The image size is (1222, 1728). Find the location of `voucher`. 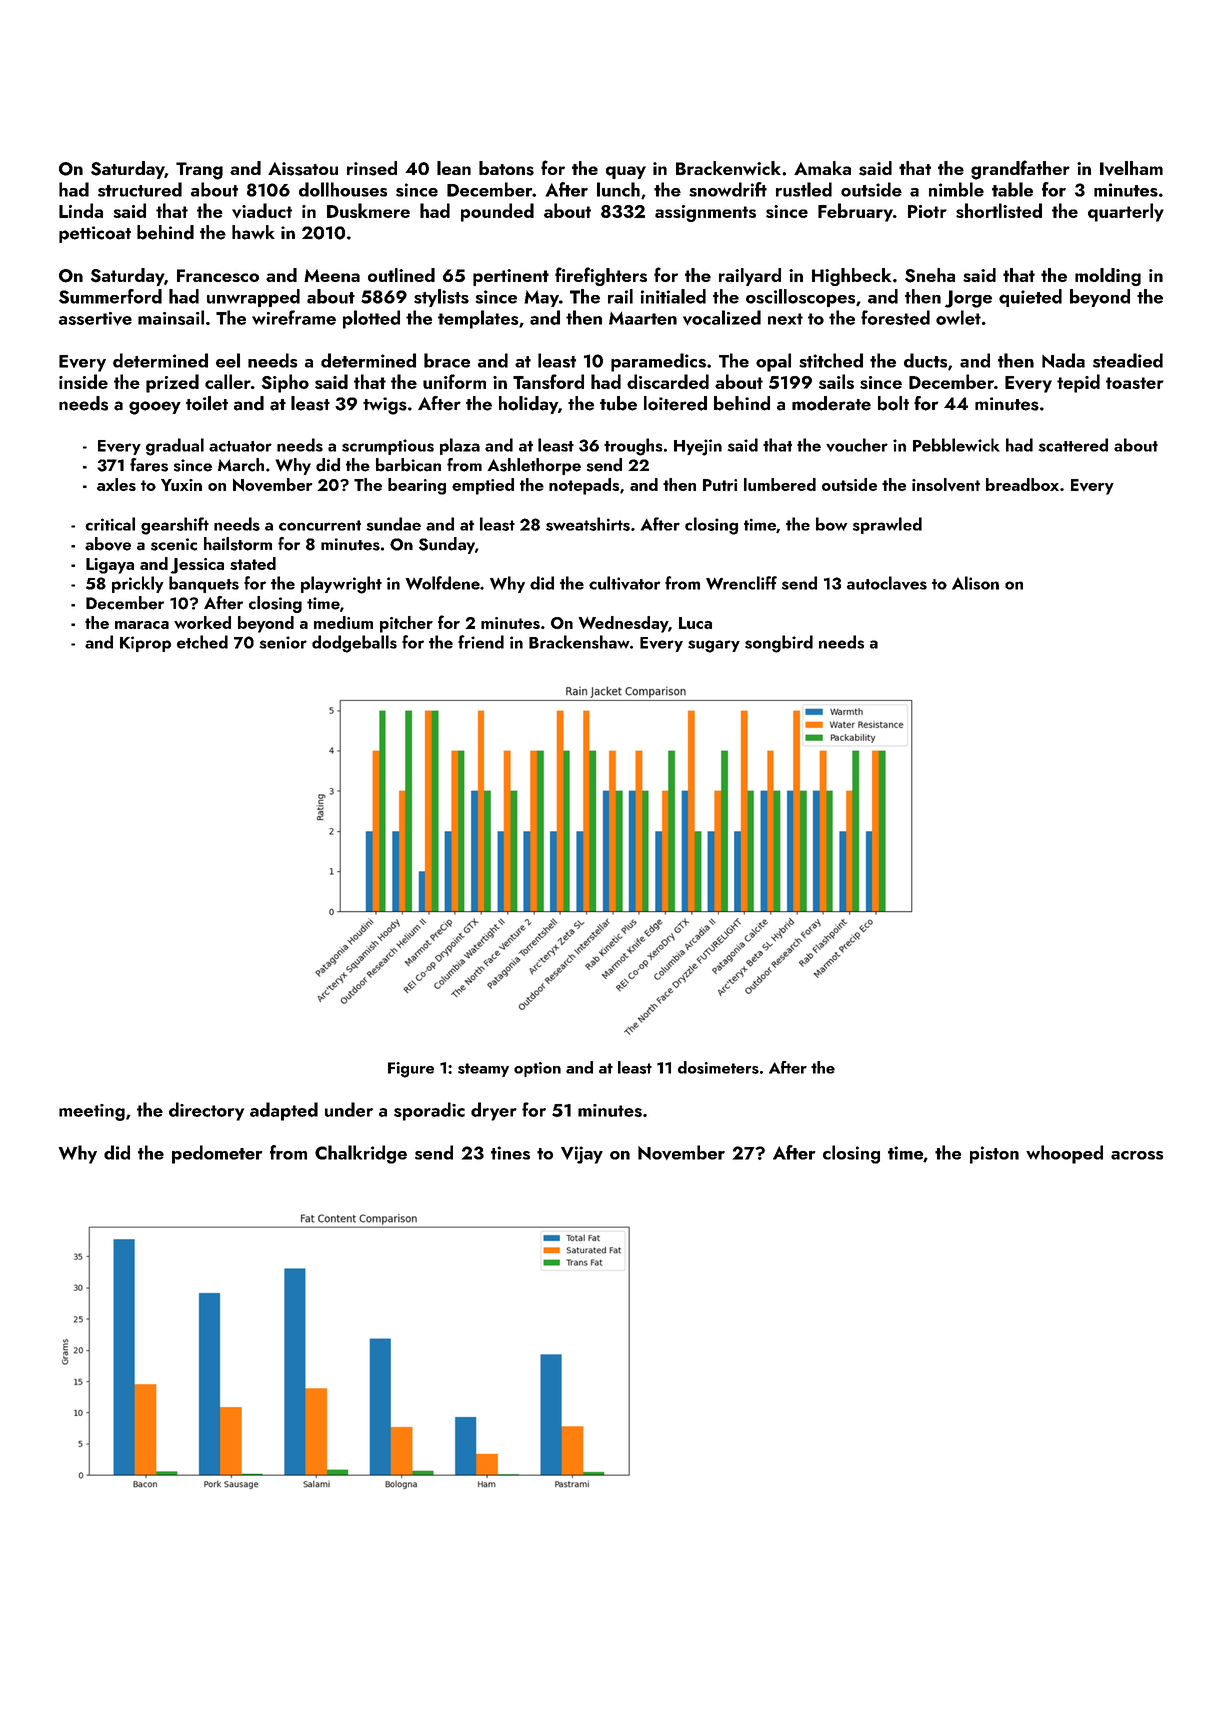

voucher is located at coordinates (857, 445).
